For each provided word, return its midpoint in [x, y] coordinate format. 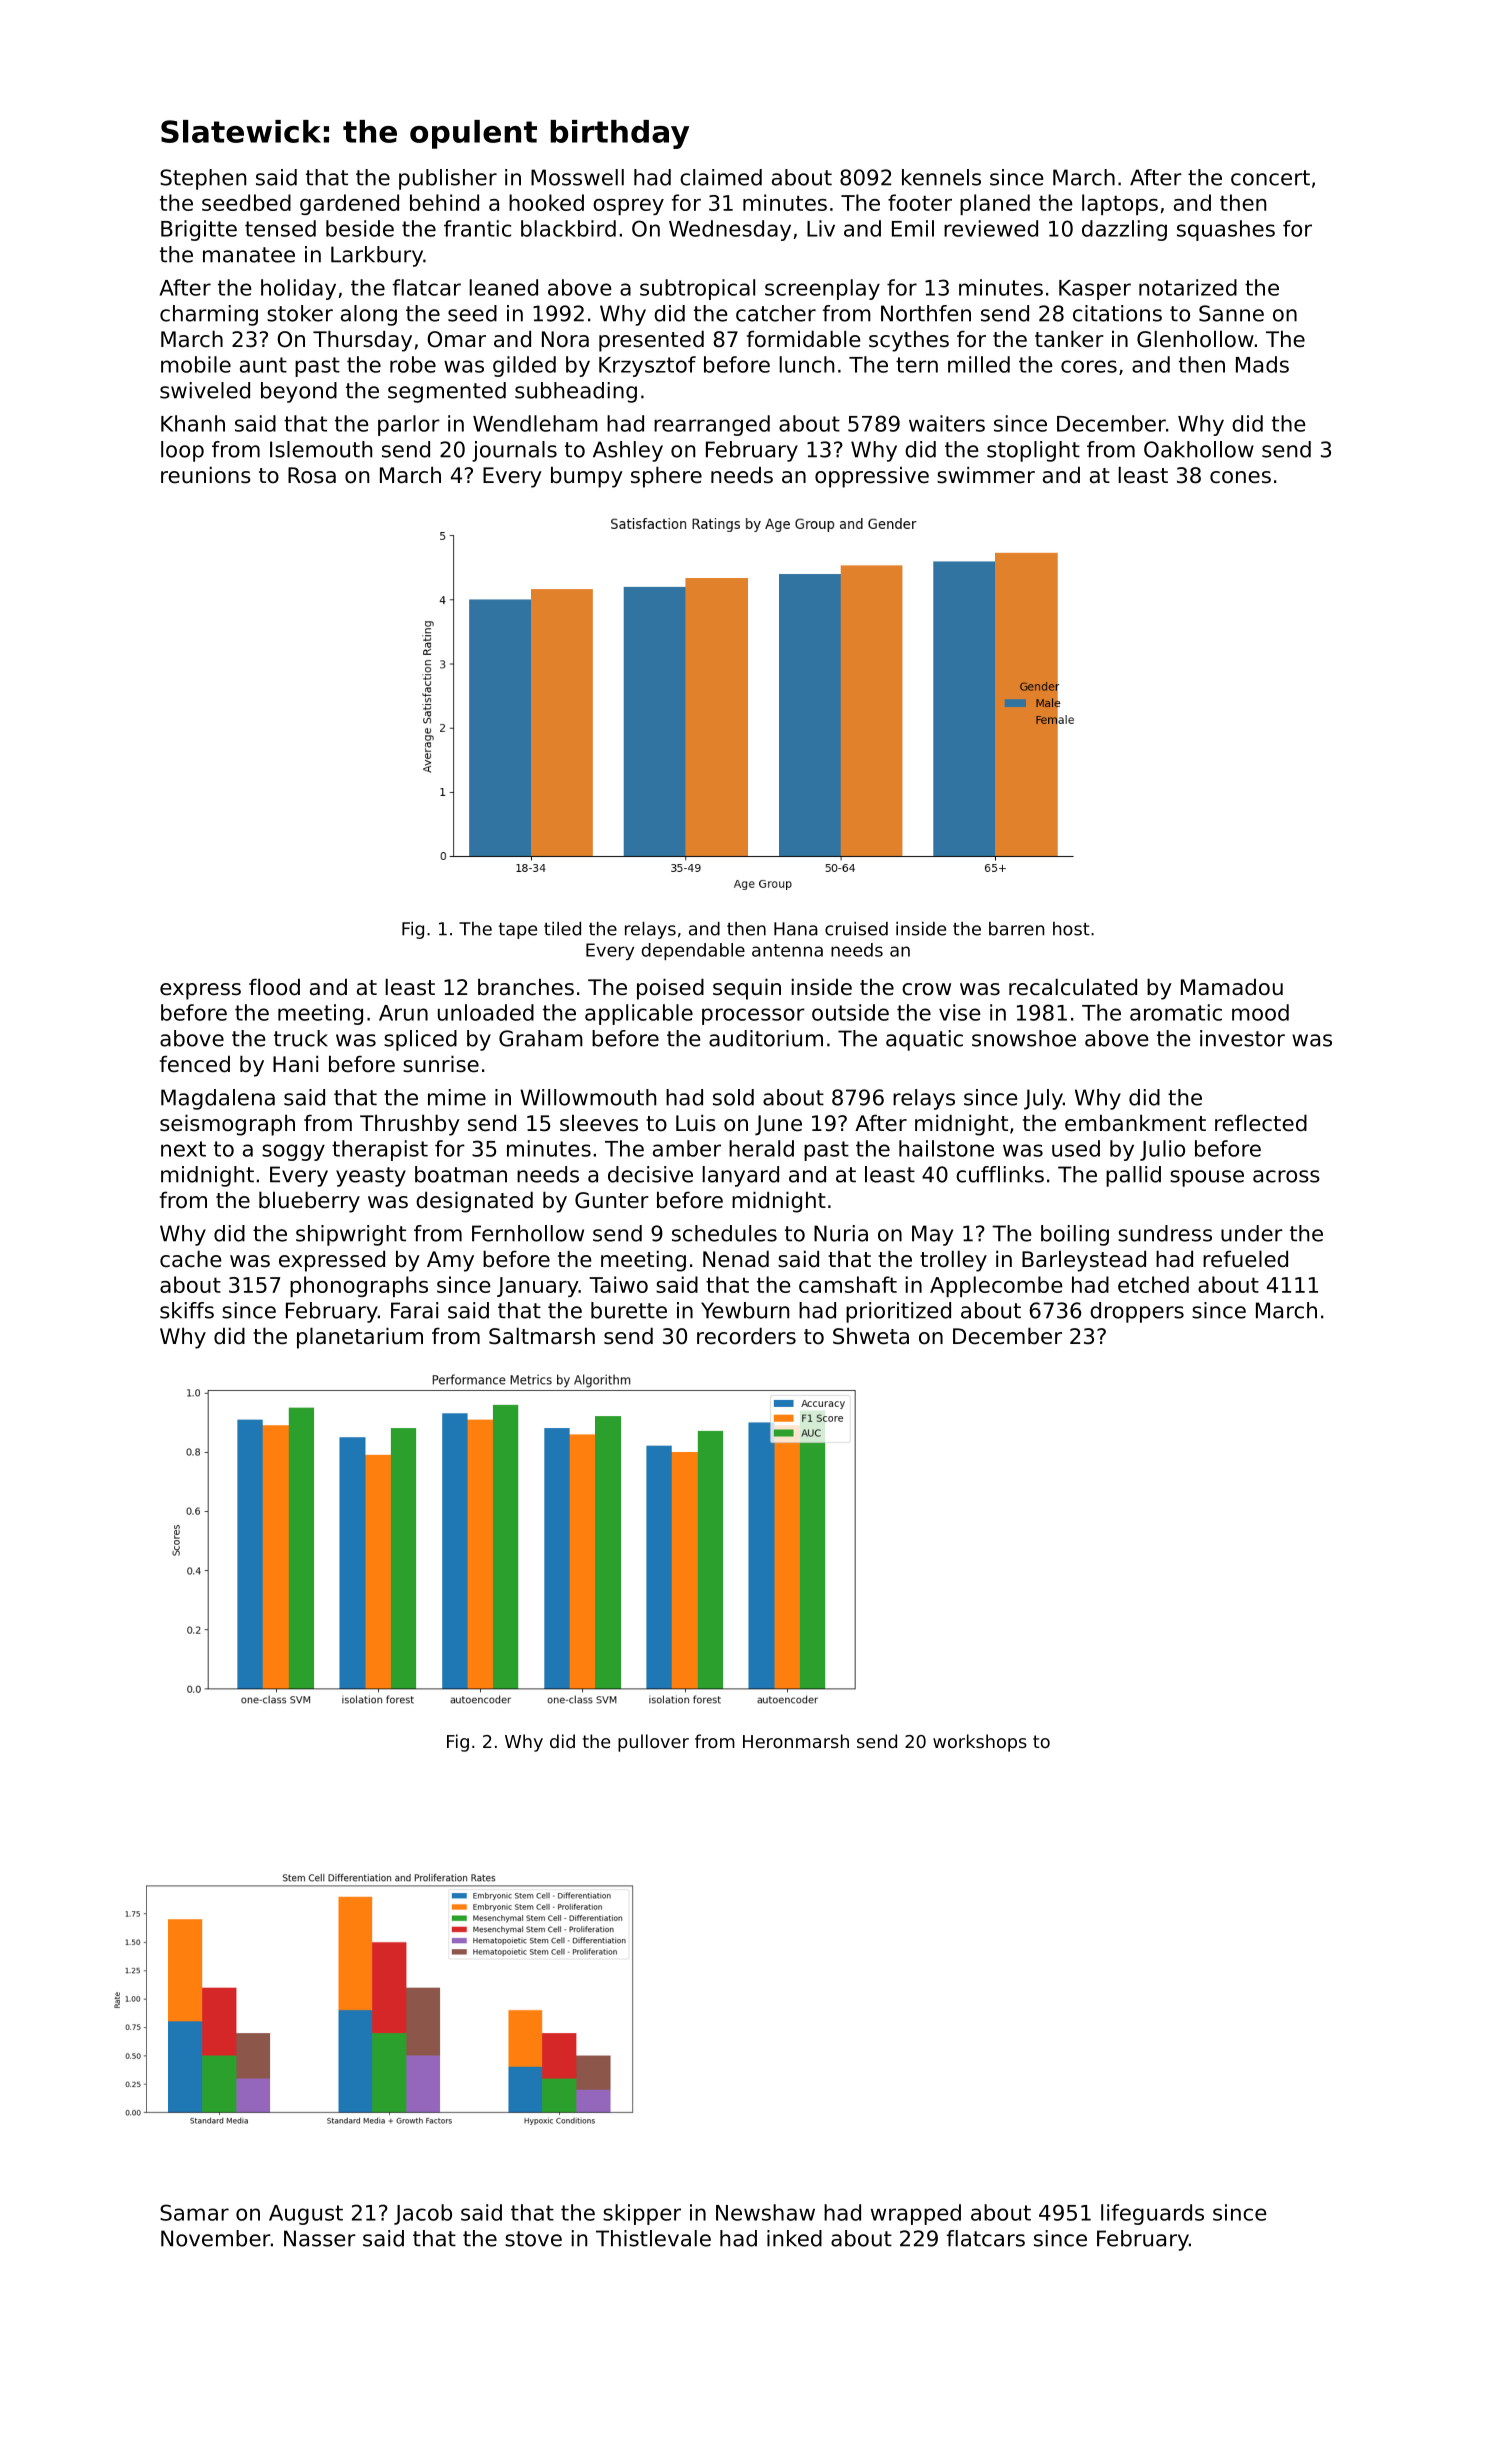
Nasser [320, 2238]
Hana [796, 929]
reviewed [991, 228]
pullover [653, 1743]
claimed [721, 177]
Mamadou [1232, 987]
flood [274, 987]
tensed [280, 228]
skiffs [187, 1310]
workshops [980, 1743]
